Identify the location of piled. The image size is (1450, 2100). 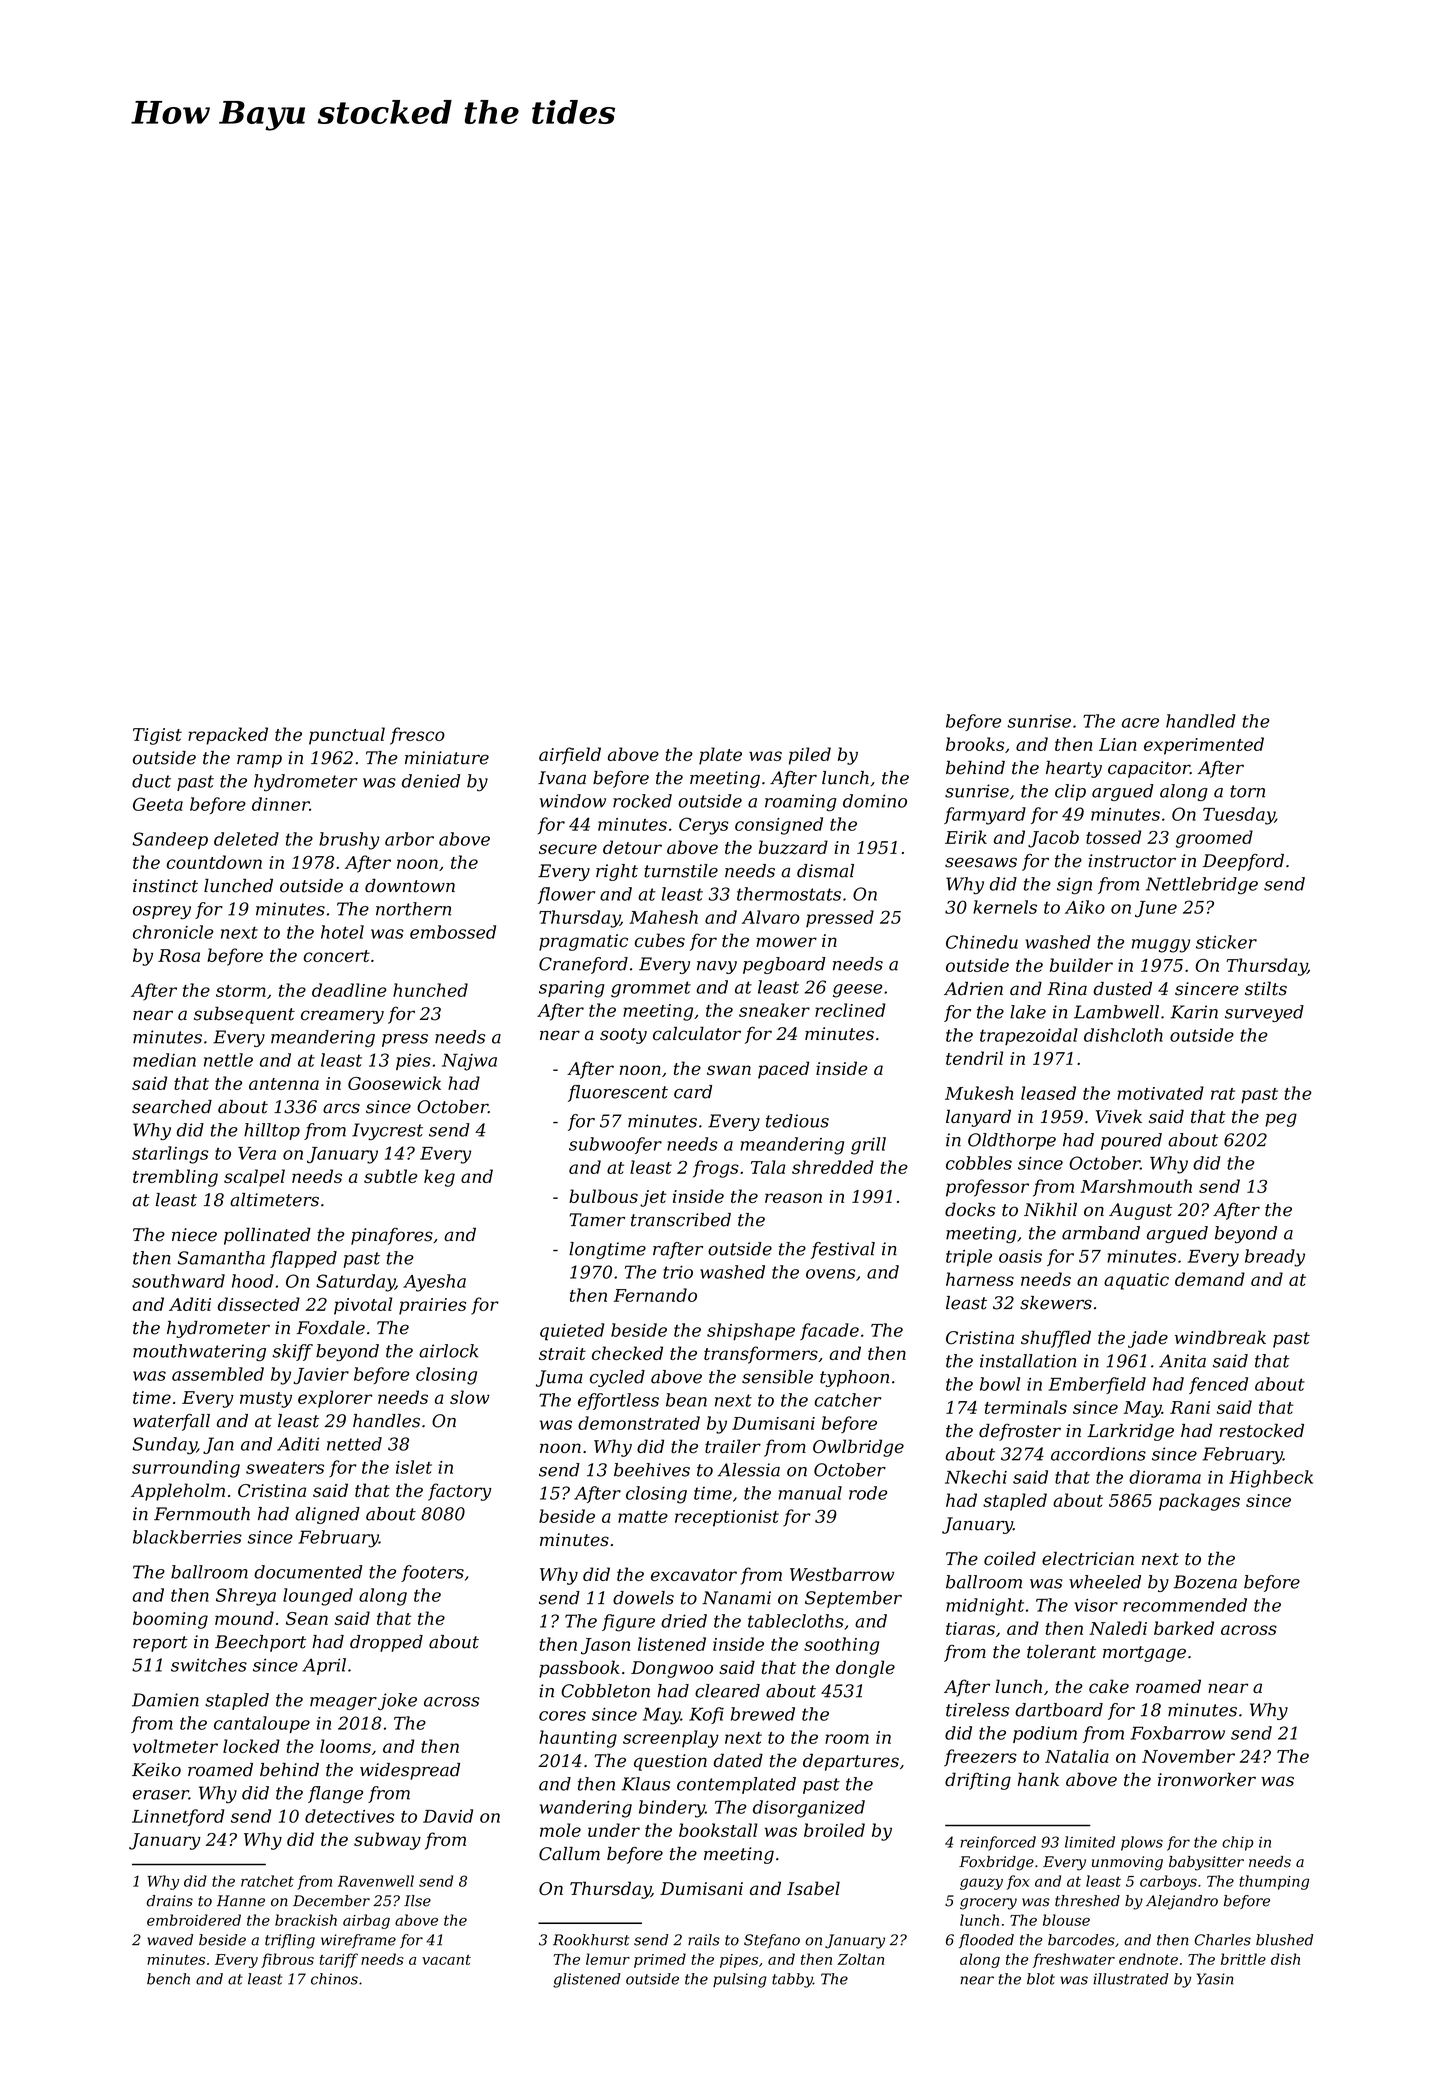
(810, 756).
